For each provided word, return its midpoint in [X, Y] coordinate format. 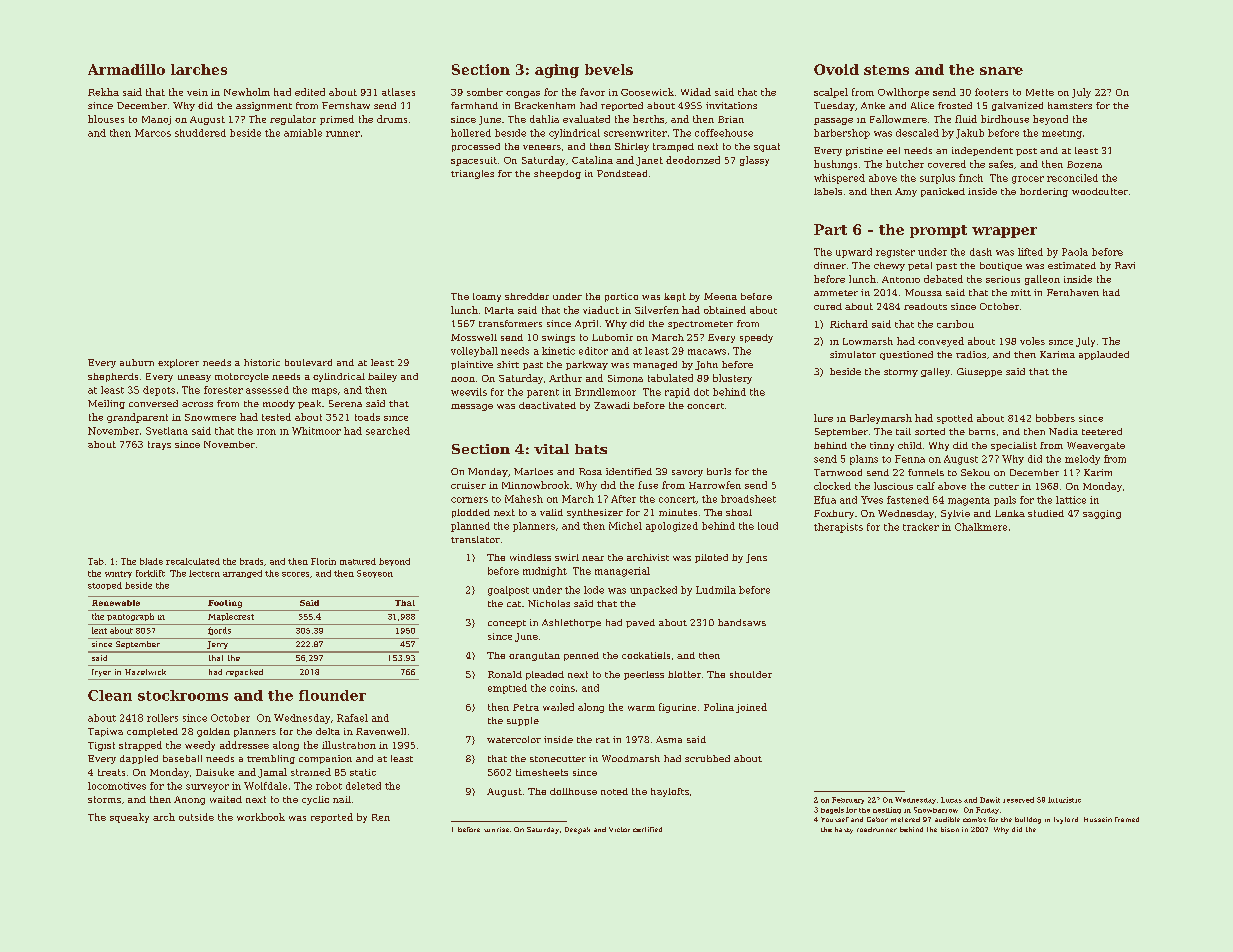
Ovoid [836, 69]
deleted [363, 786]
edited [310, 92]
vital [551, 449]
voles [1032, 341]
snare [1001, 71]
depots [159, 391]
